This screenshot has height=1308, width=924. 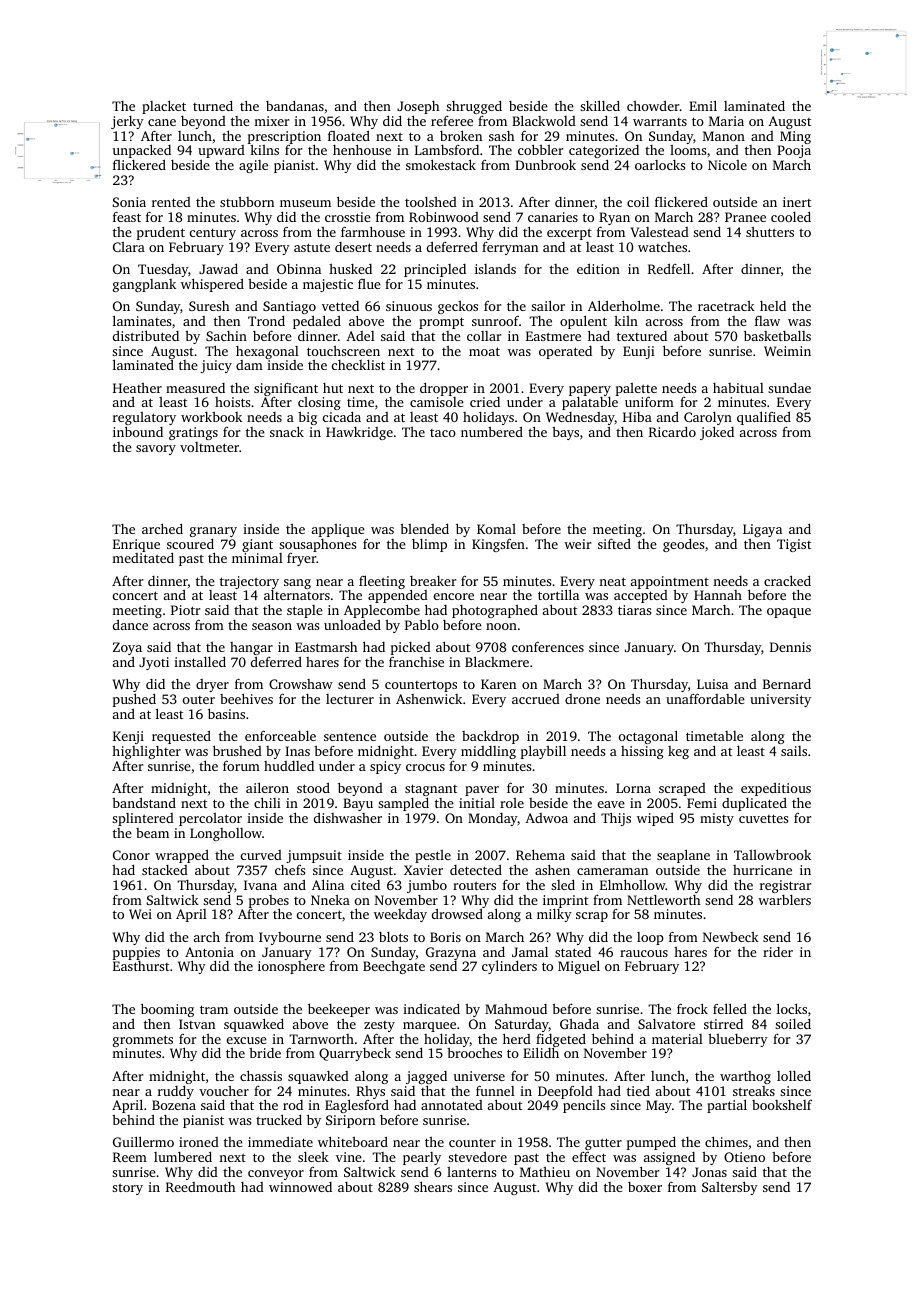 I want to click on Eastmere, so click(x=553, y=336).
